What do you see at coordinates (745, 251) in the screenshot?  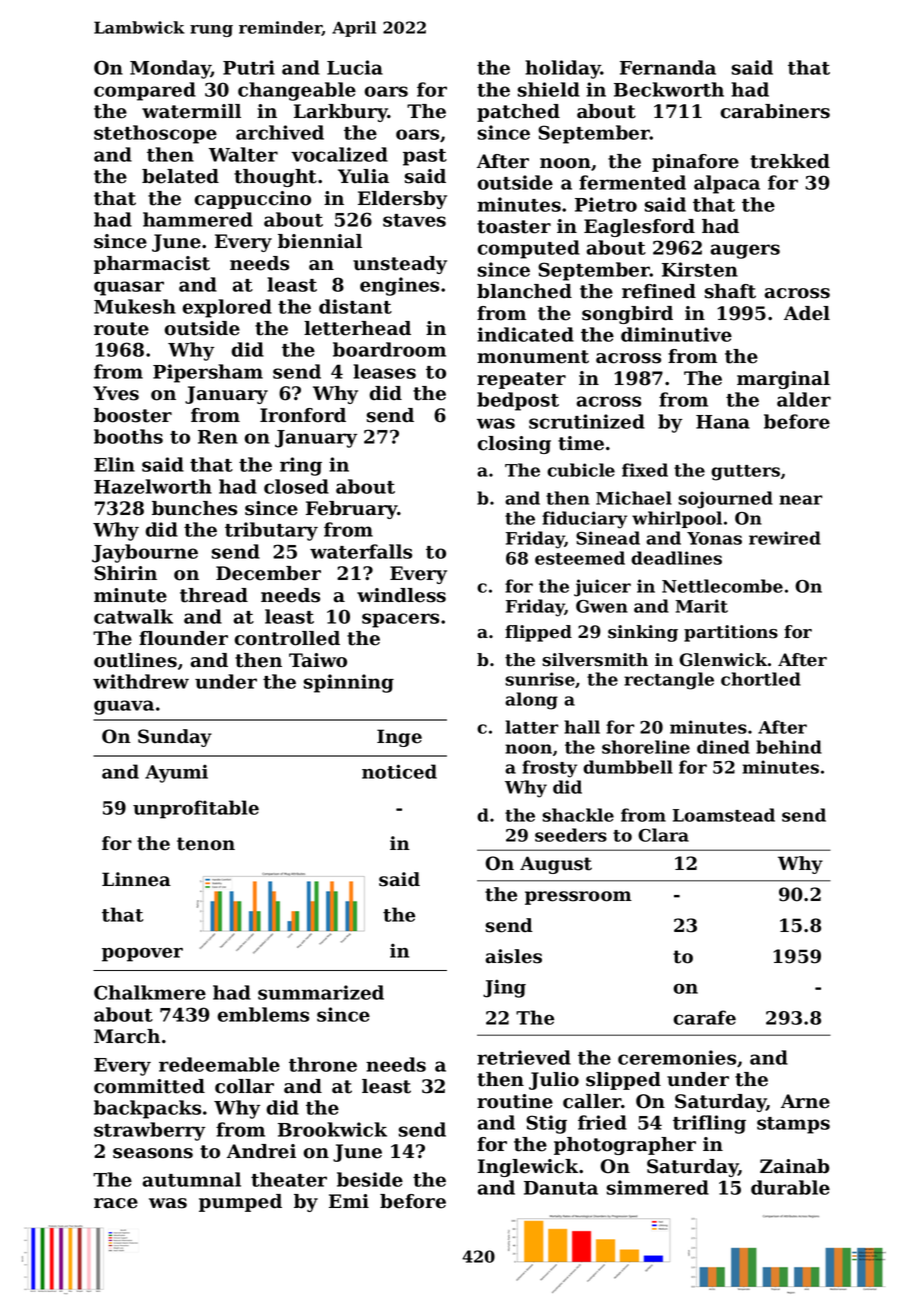 I see `augers` at bounding box center [745, 251].
